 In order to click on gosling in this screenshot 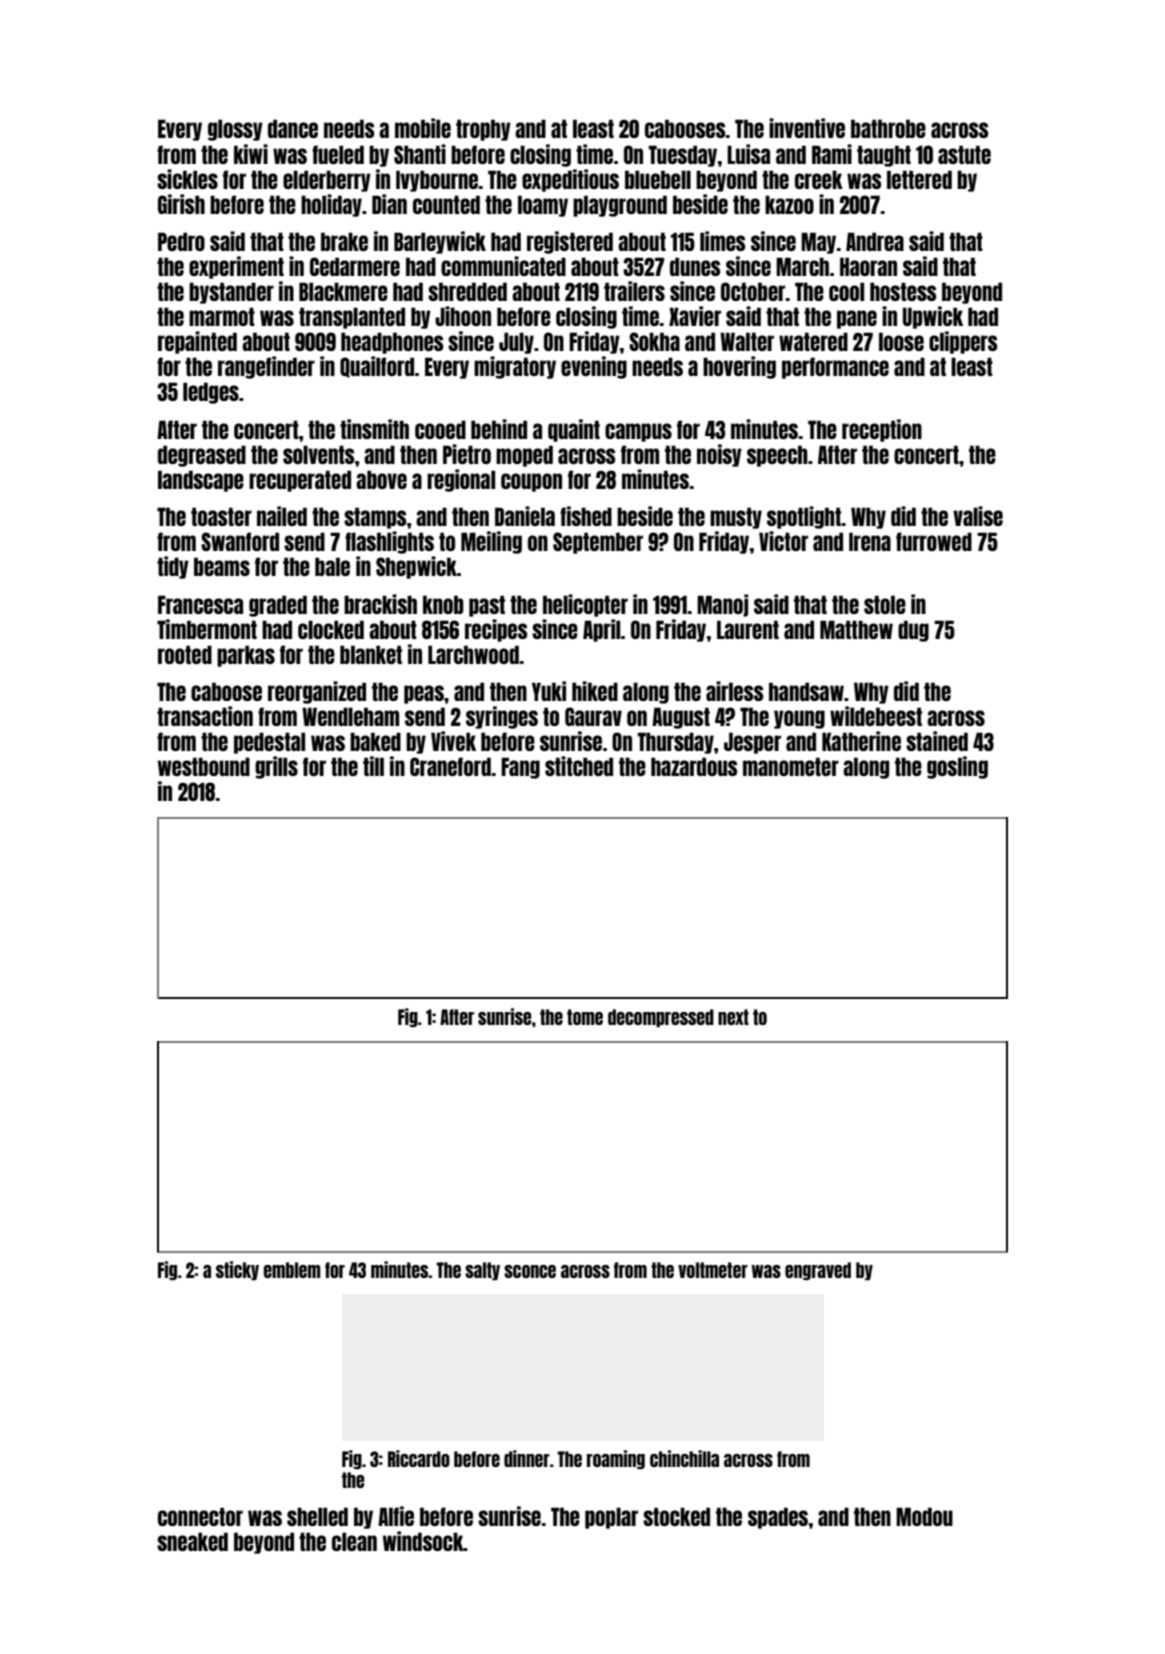, I will do `click(957, 767)`.
